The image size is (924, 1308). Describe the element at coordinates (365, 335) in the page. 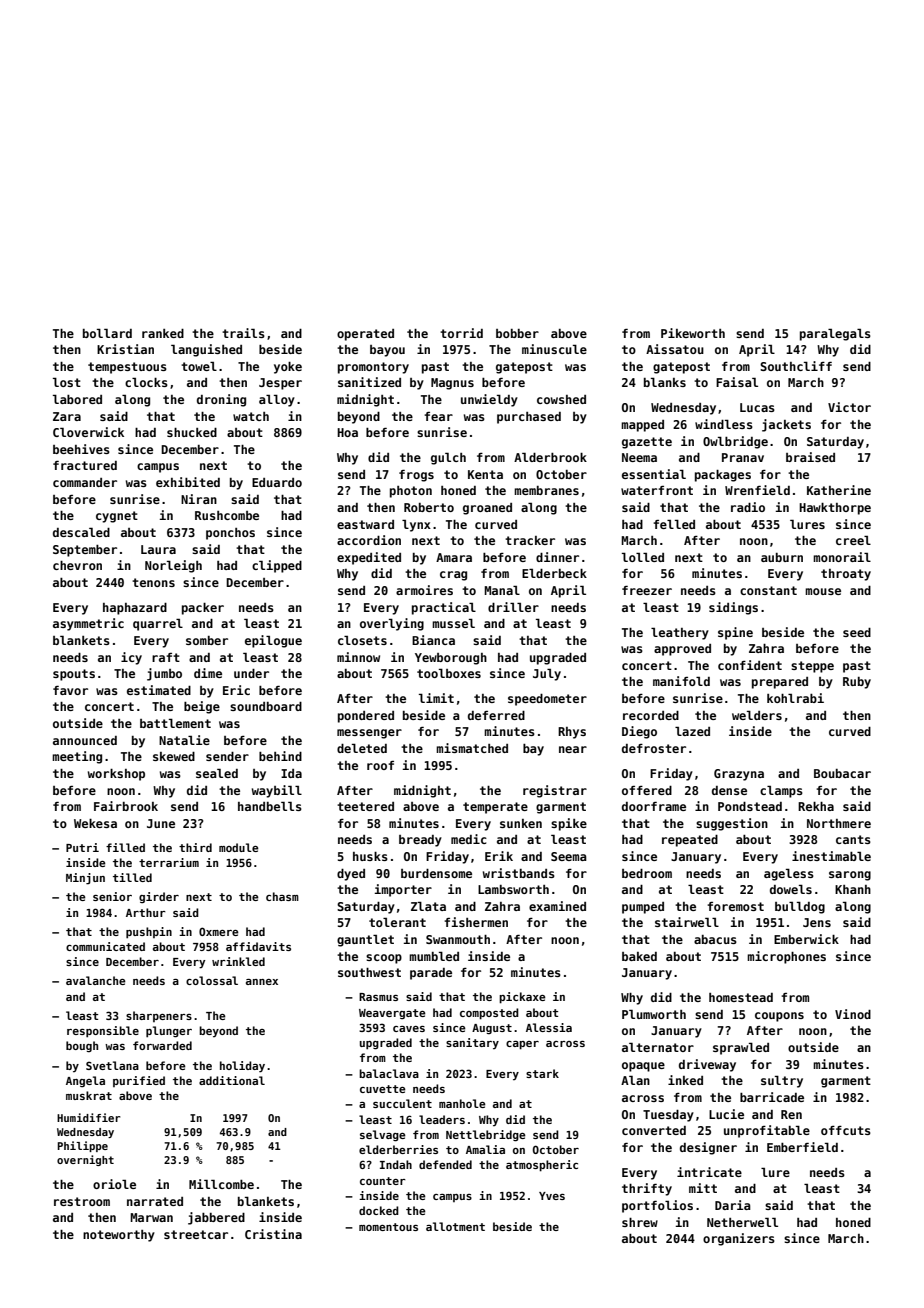

I see `operated` at that location.
